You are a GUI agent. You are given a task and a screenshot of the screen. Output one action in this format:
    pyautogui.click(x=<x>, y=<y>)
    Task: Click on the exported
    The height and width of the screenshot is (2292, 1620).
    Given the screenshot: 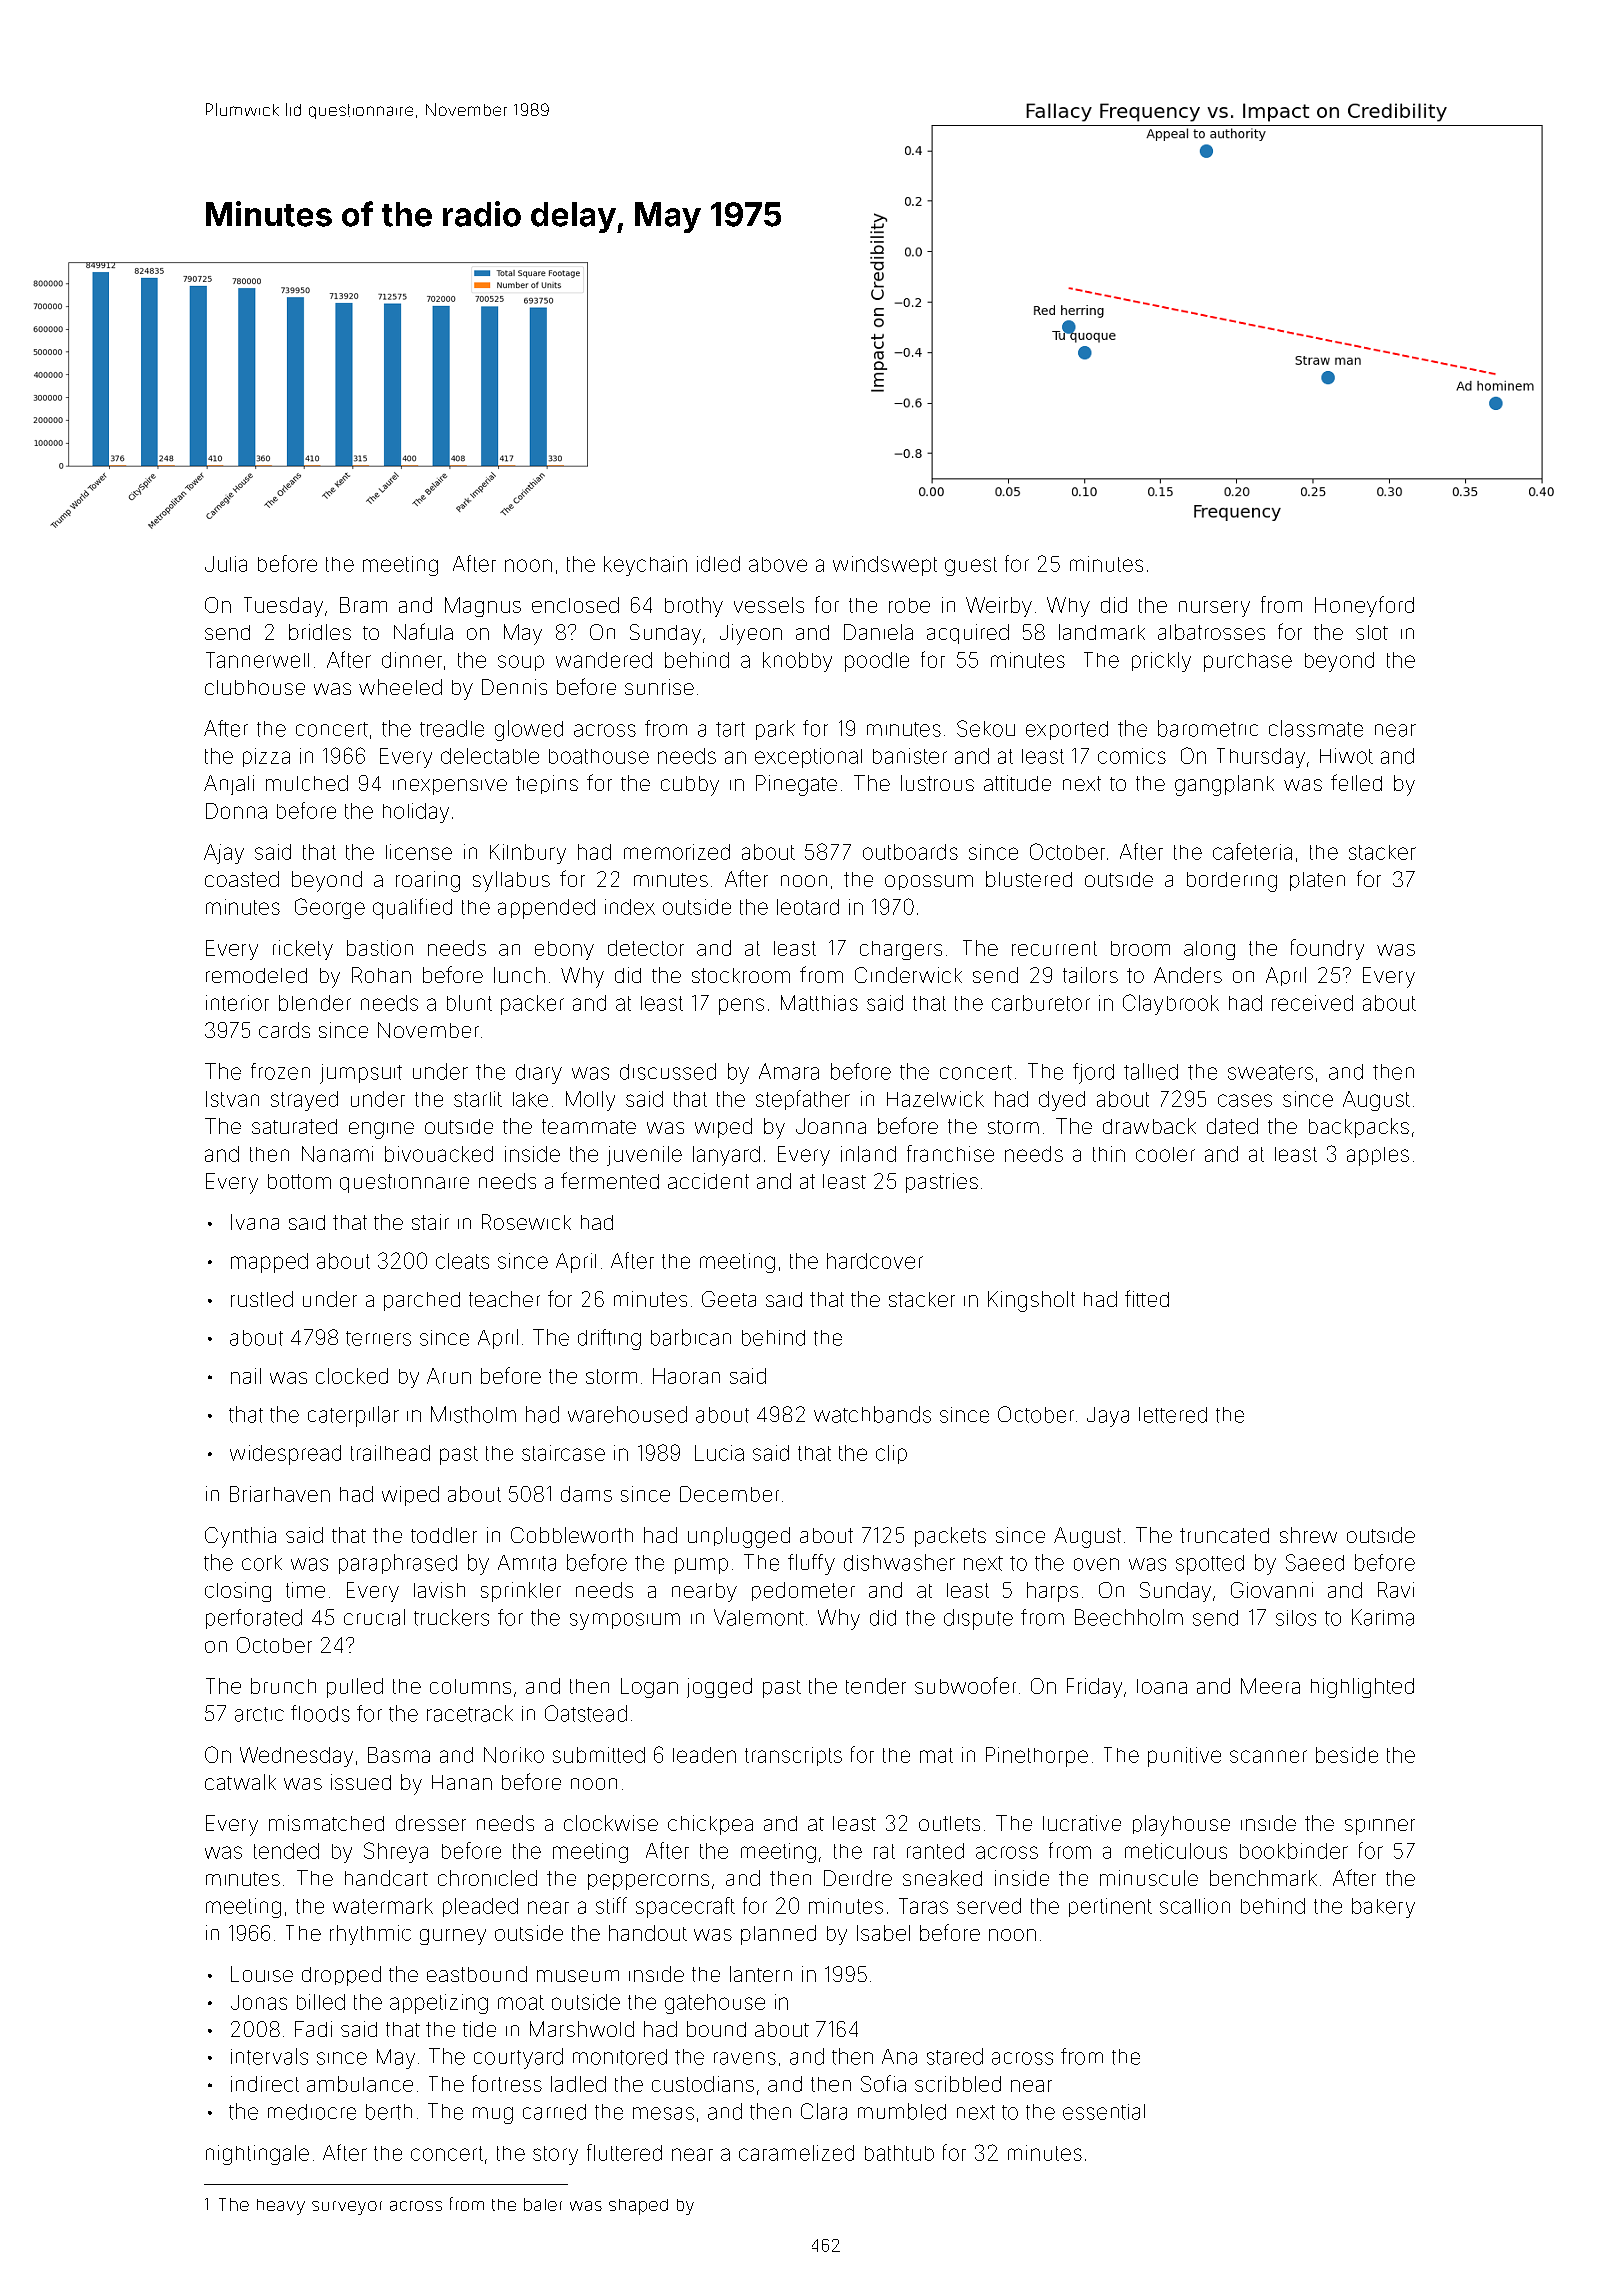 What is the action you would take?
    pyautogui.click(x=1067, y=730)
